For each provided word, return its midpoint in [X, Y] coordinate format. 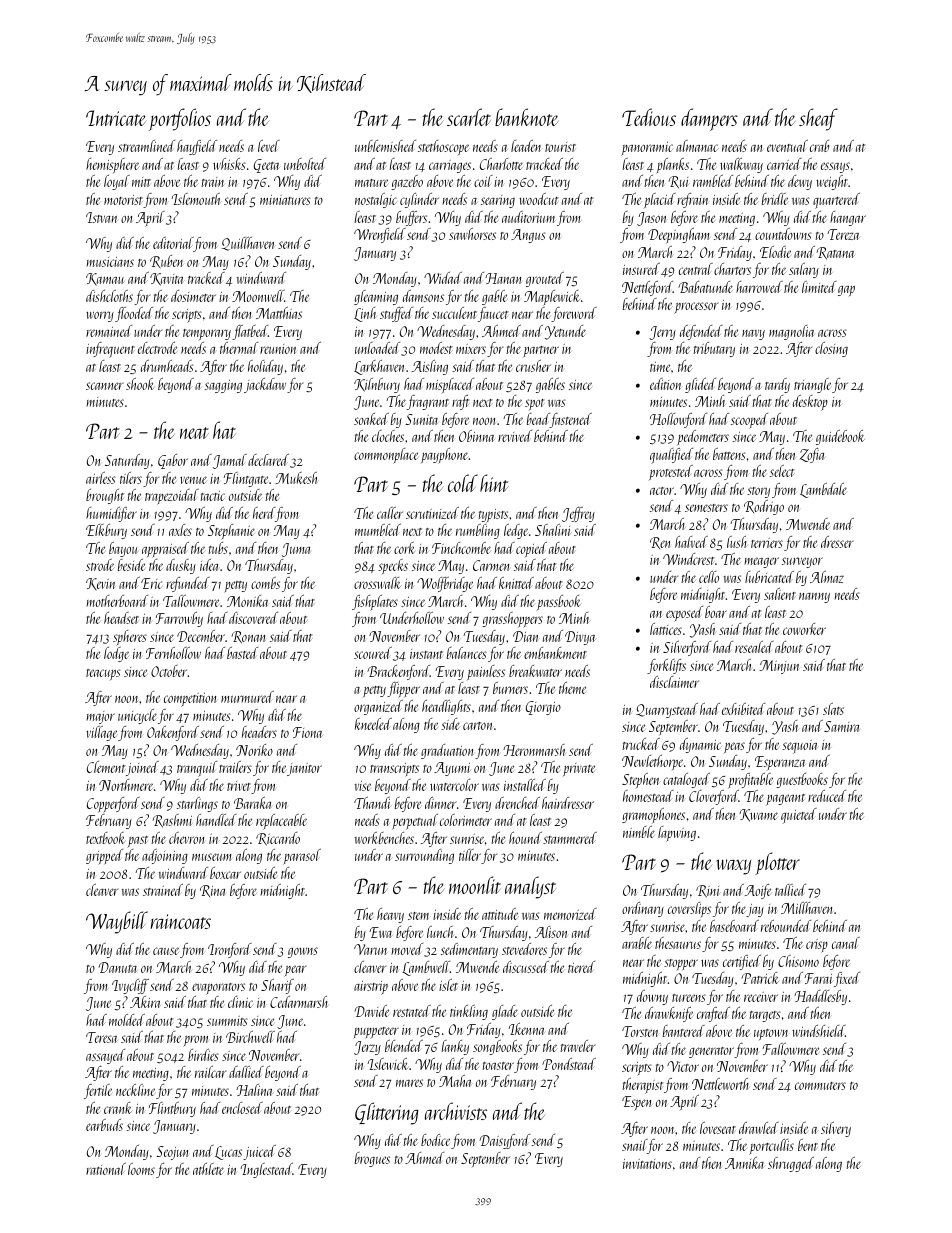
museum [212, 857]
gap [846, 291]
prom [195, 1041]
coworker [804, 629]
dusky [181, 566]
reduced [827, 796]
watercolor [454, 785]
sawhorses [472, 234]
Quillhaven [248, 244]
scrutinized [432, 513]
